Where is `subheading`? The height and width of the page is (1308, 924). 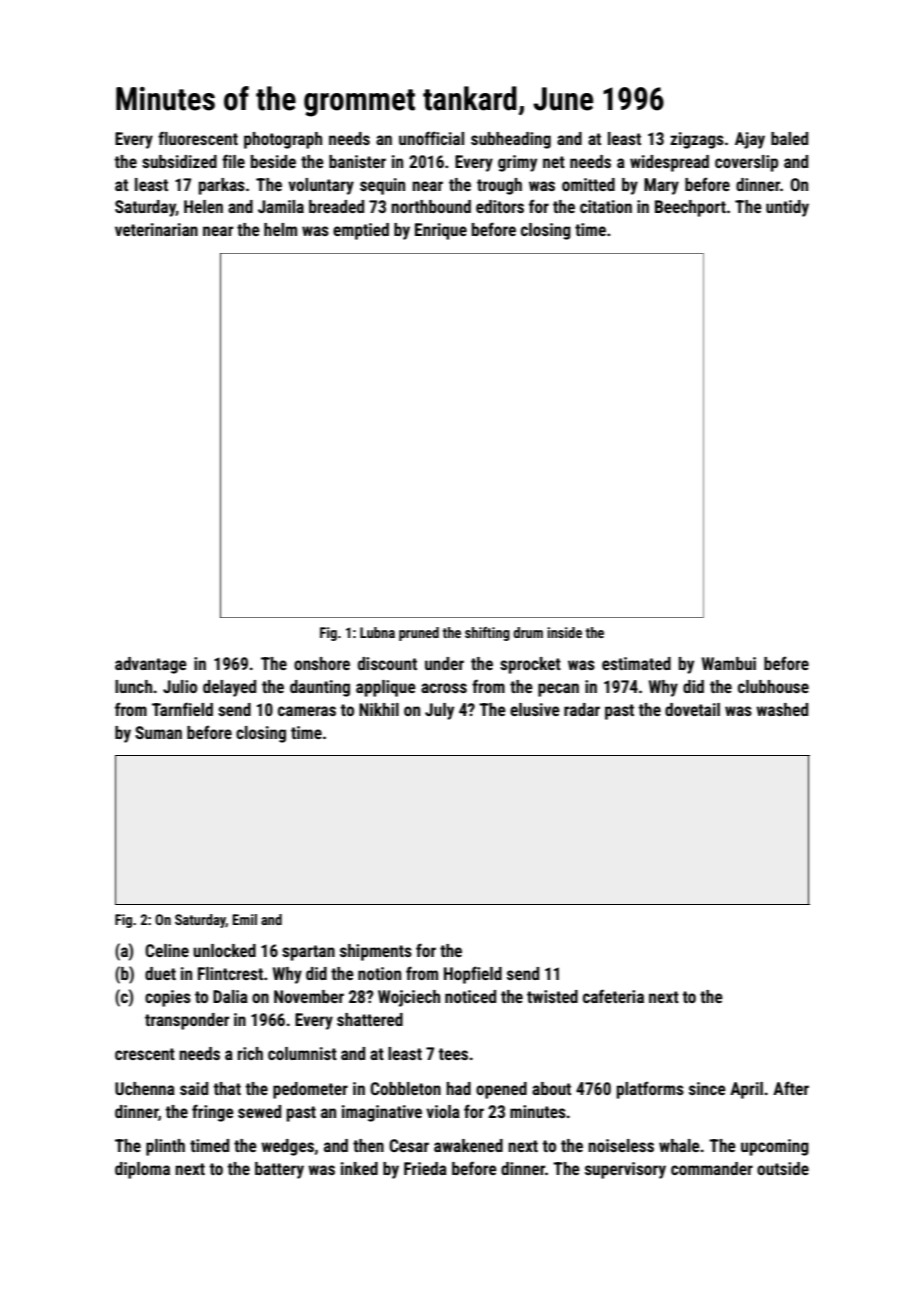 subheading is located at coordinates (511, 140).
